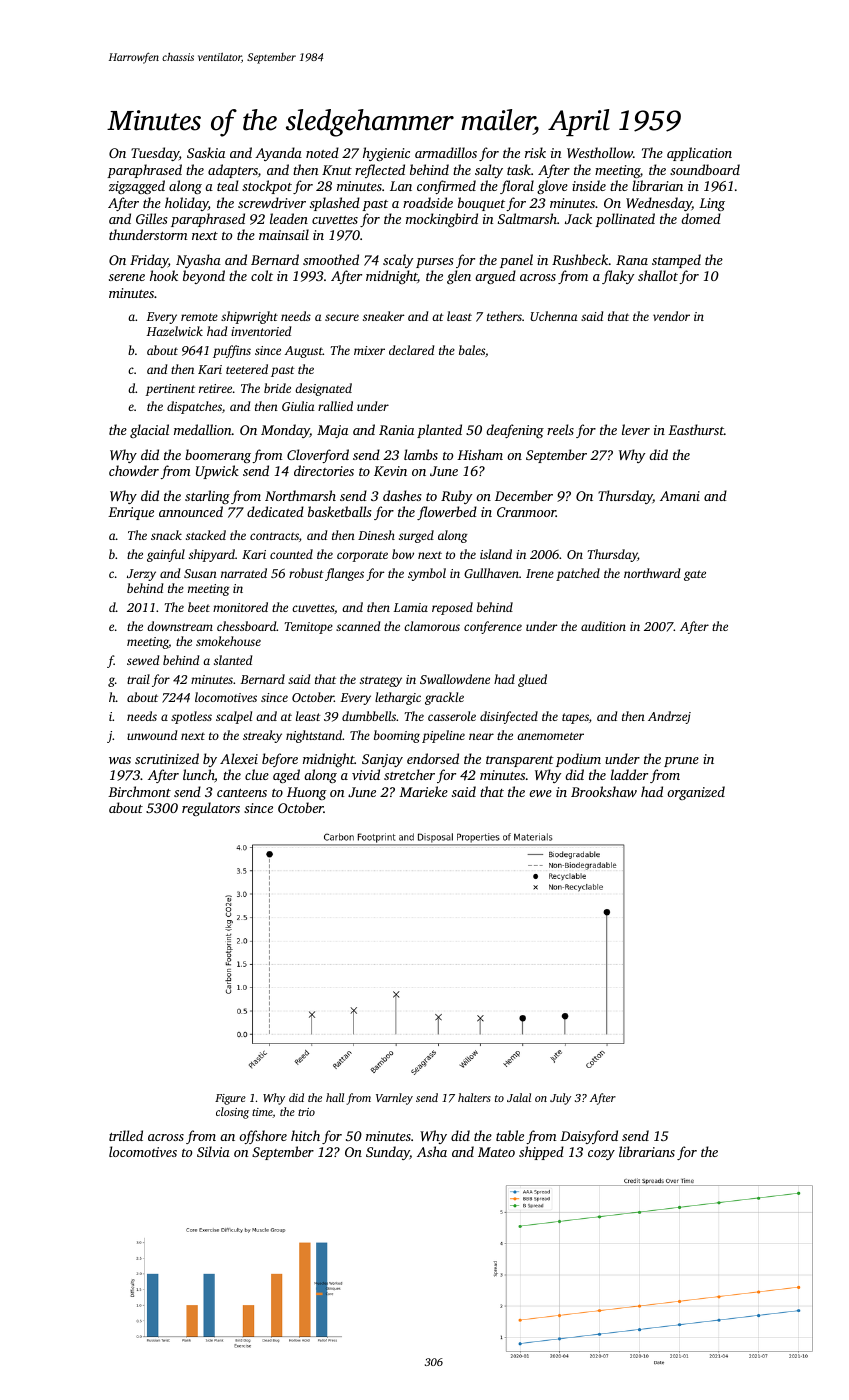 The image size is (849, 1400). What do you see at coordinates (203, 429) in the screenshot?
I see `medallion` at bounding box center [203, 429].
